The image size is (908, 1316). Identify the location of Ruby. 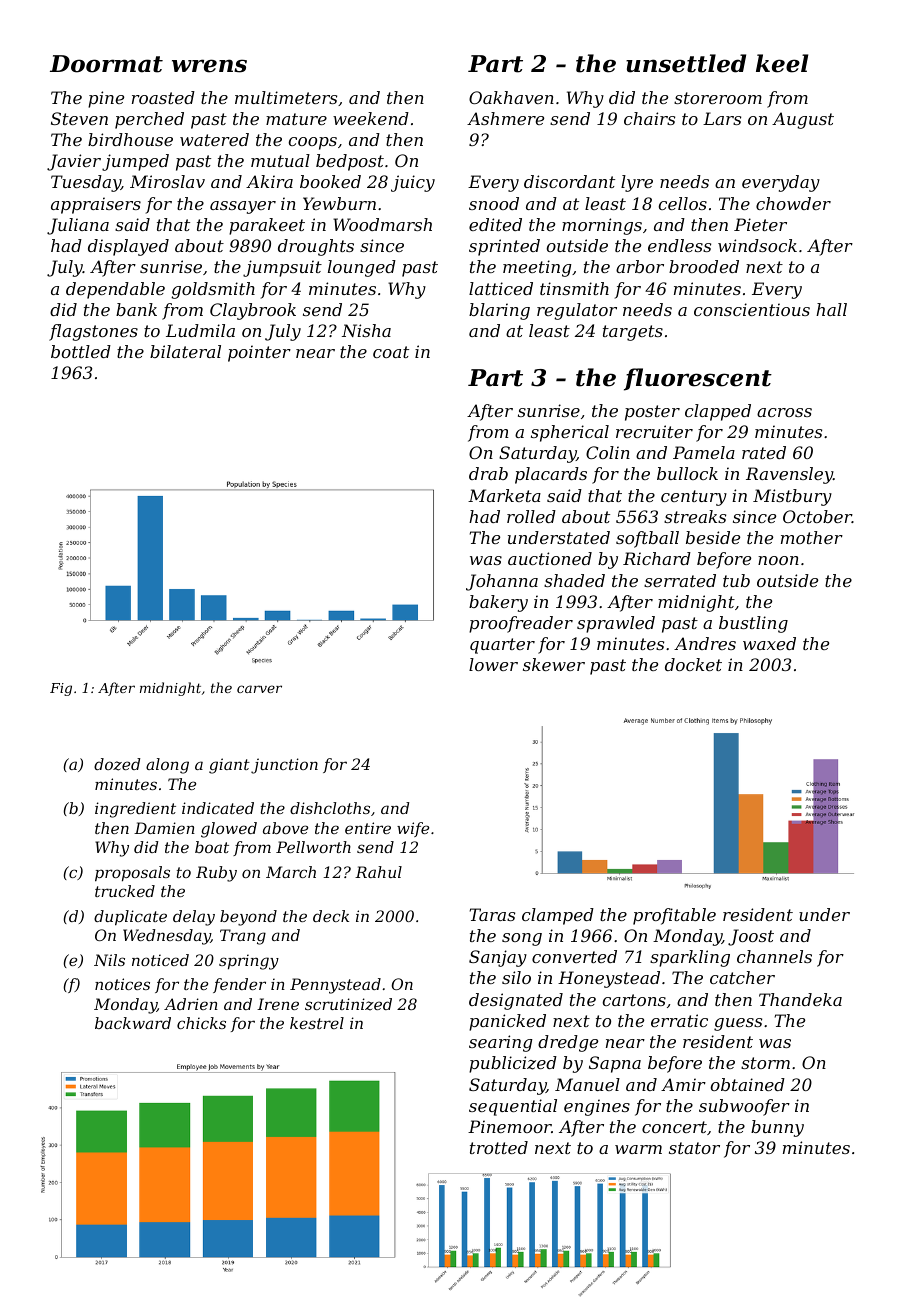
(216, 874).
